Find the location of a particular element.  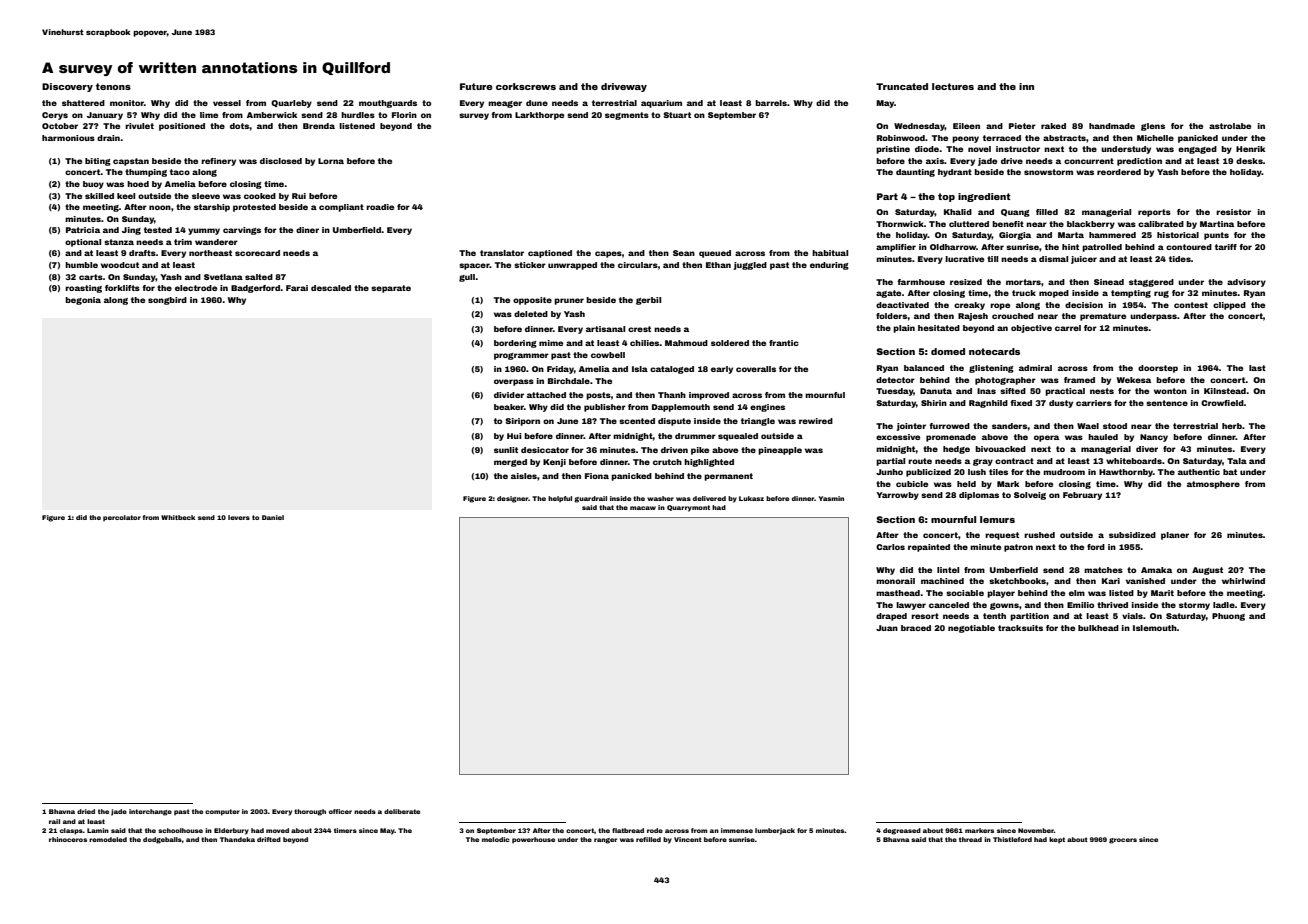

biting is located at coordinates (98, 162).
